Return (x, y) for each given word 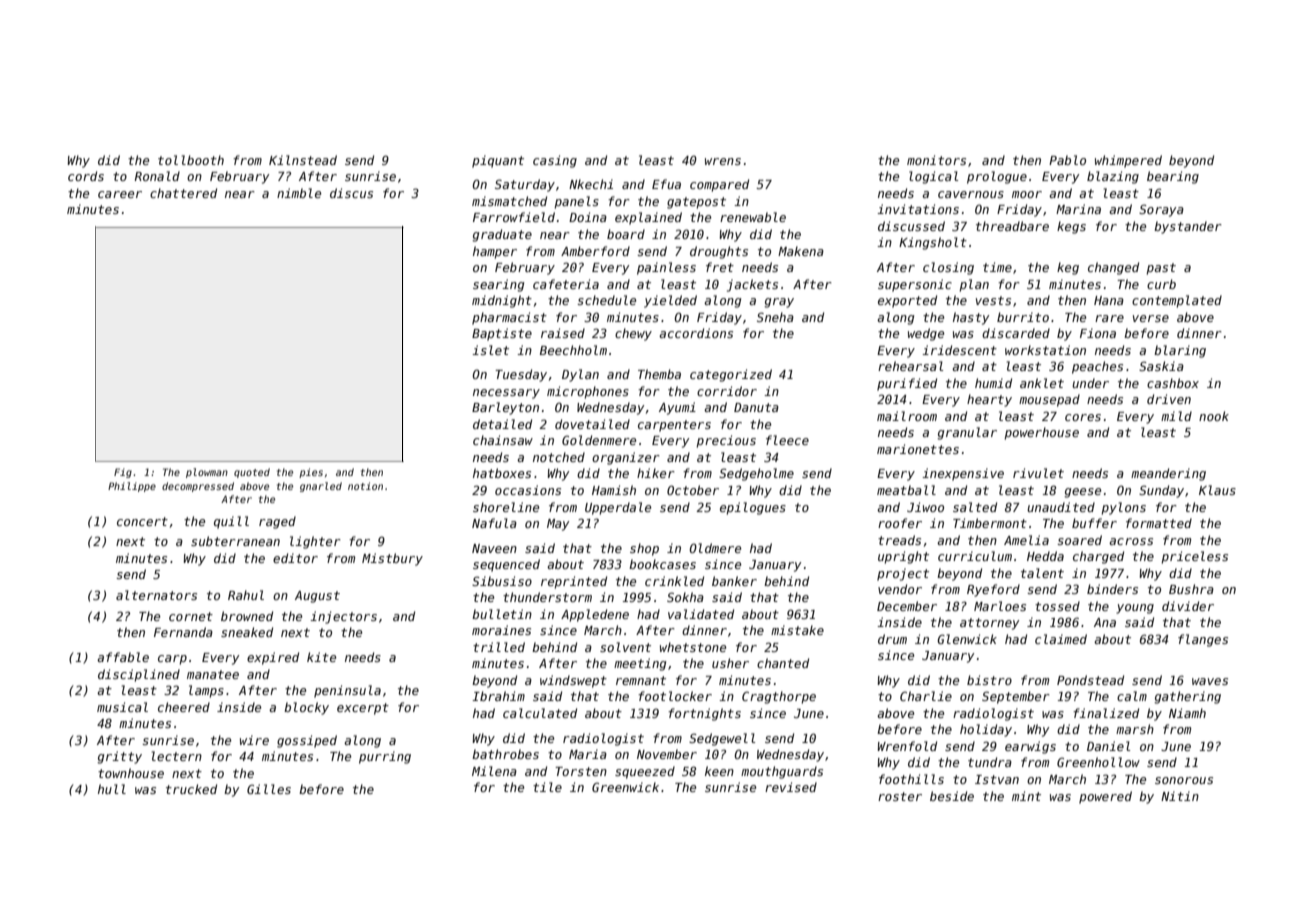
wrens (723, 161)
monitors (936, 160)
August (317, 597)
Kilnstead (303, 160)
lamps (206, 691)
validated (701, 614)
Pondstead (1090, 680)
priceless (1194, 557)
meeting (640, 664)
